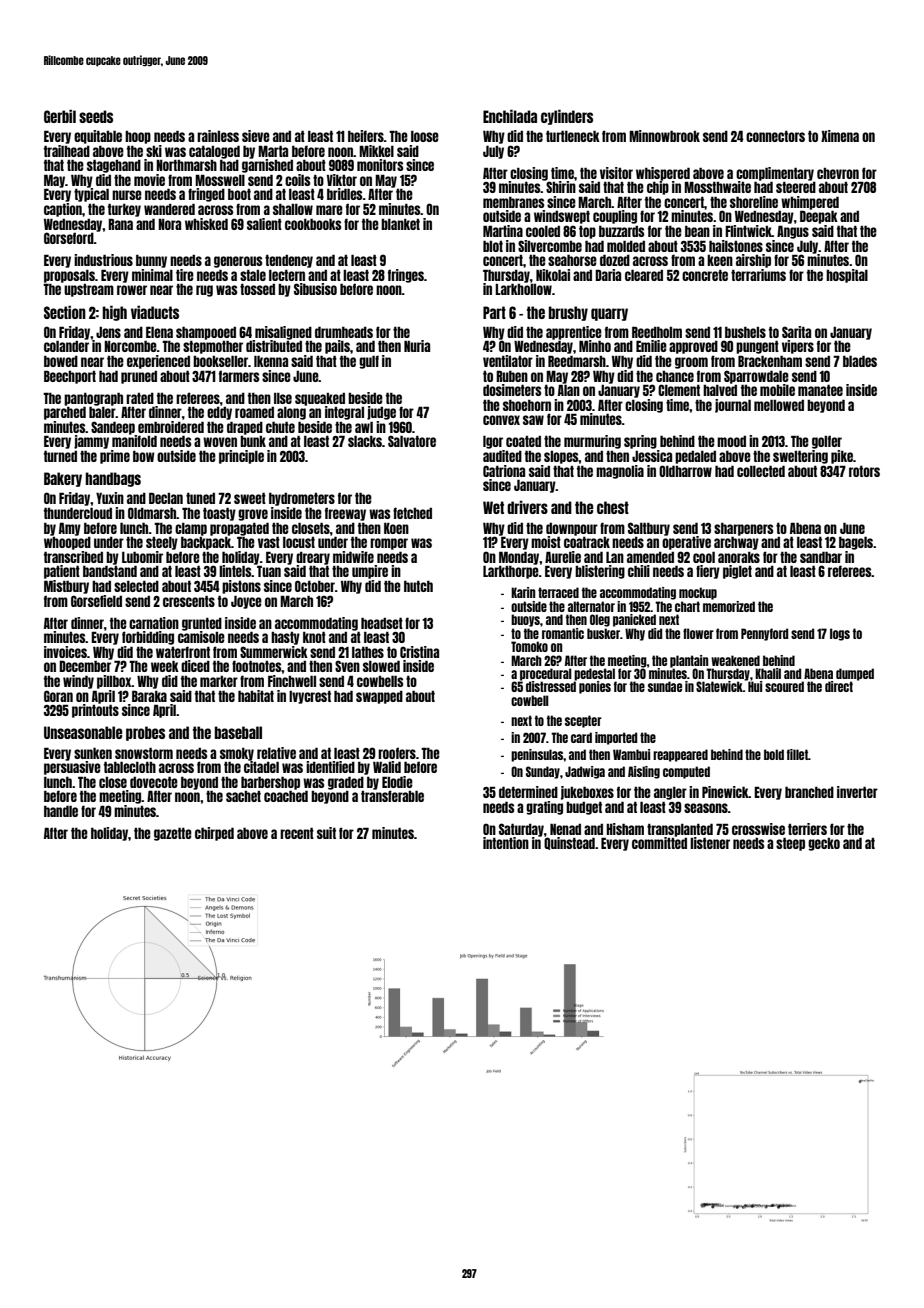 The width and height of the screenshot is (924, 1308). I want to click on Nenad, so click(565, 829).
